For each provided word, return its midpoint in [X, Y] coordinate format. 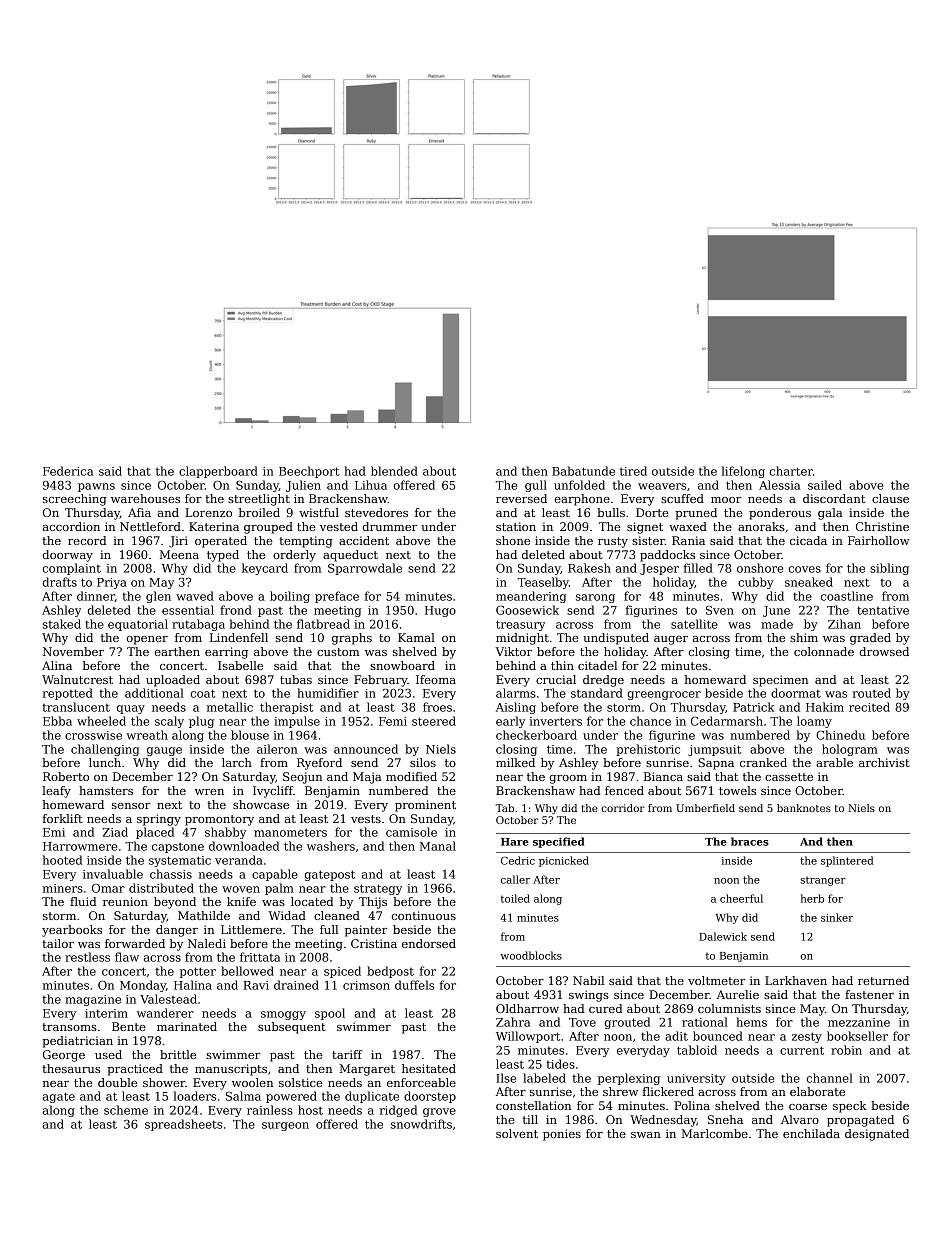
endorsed [429, 943]
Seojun [302, 778]
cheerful [741, 898]
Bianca [663, 776]
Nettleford [150, 526]
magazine [93, 1000]
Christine [882, 526]
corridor [623, 808]
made [777, 624]
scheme [126, 1110]
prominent [425, 806]
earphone [582, 500]
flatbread [323, 624]
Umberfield [705, 808]
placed [155, 833]
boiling [290, 597]
